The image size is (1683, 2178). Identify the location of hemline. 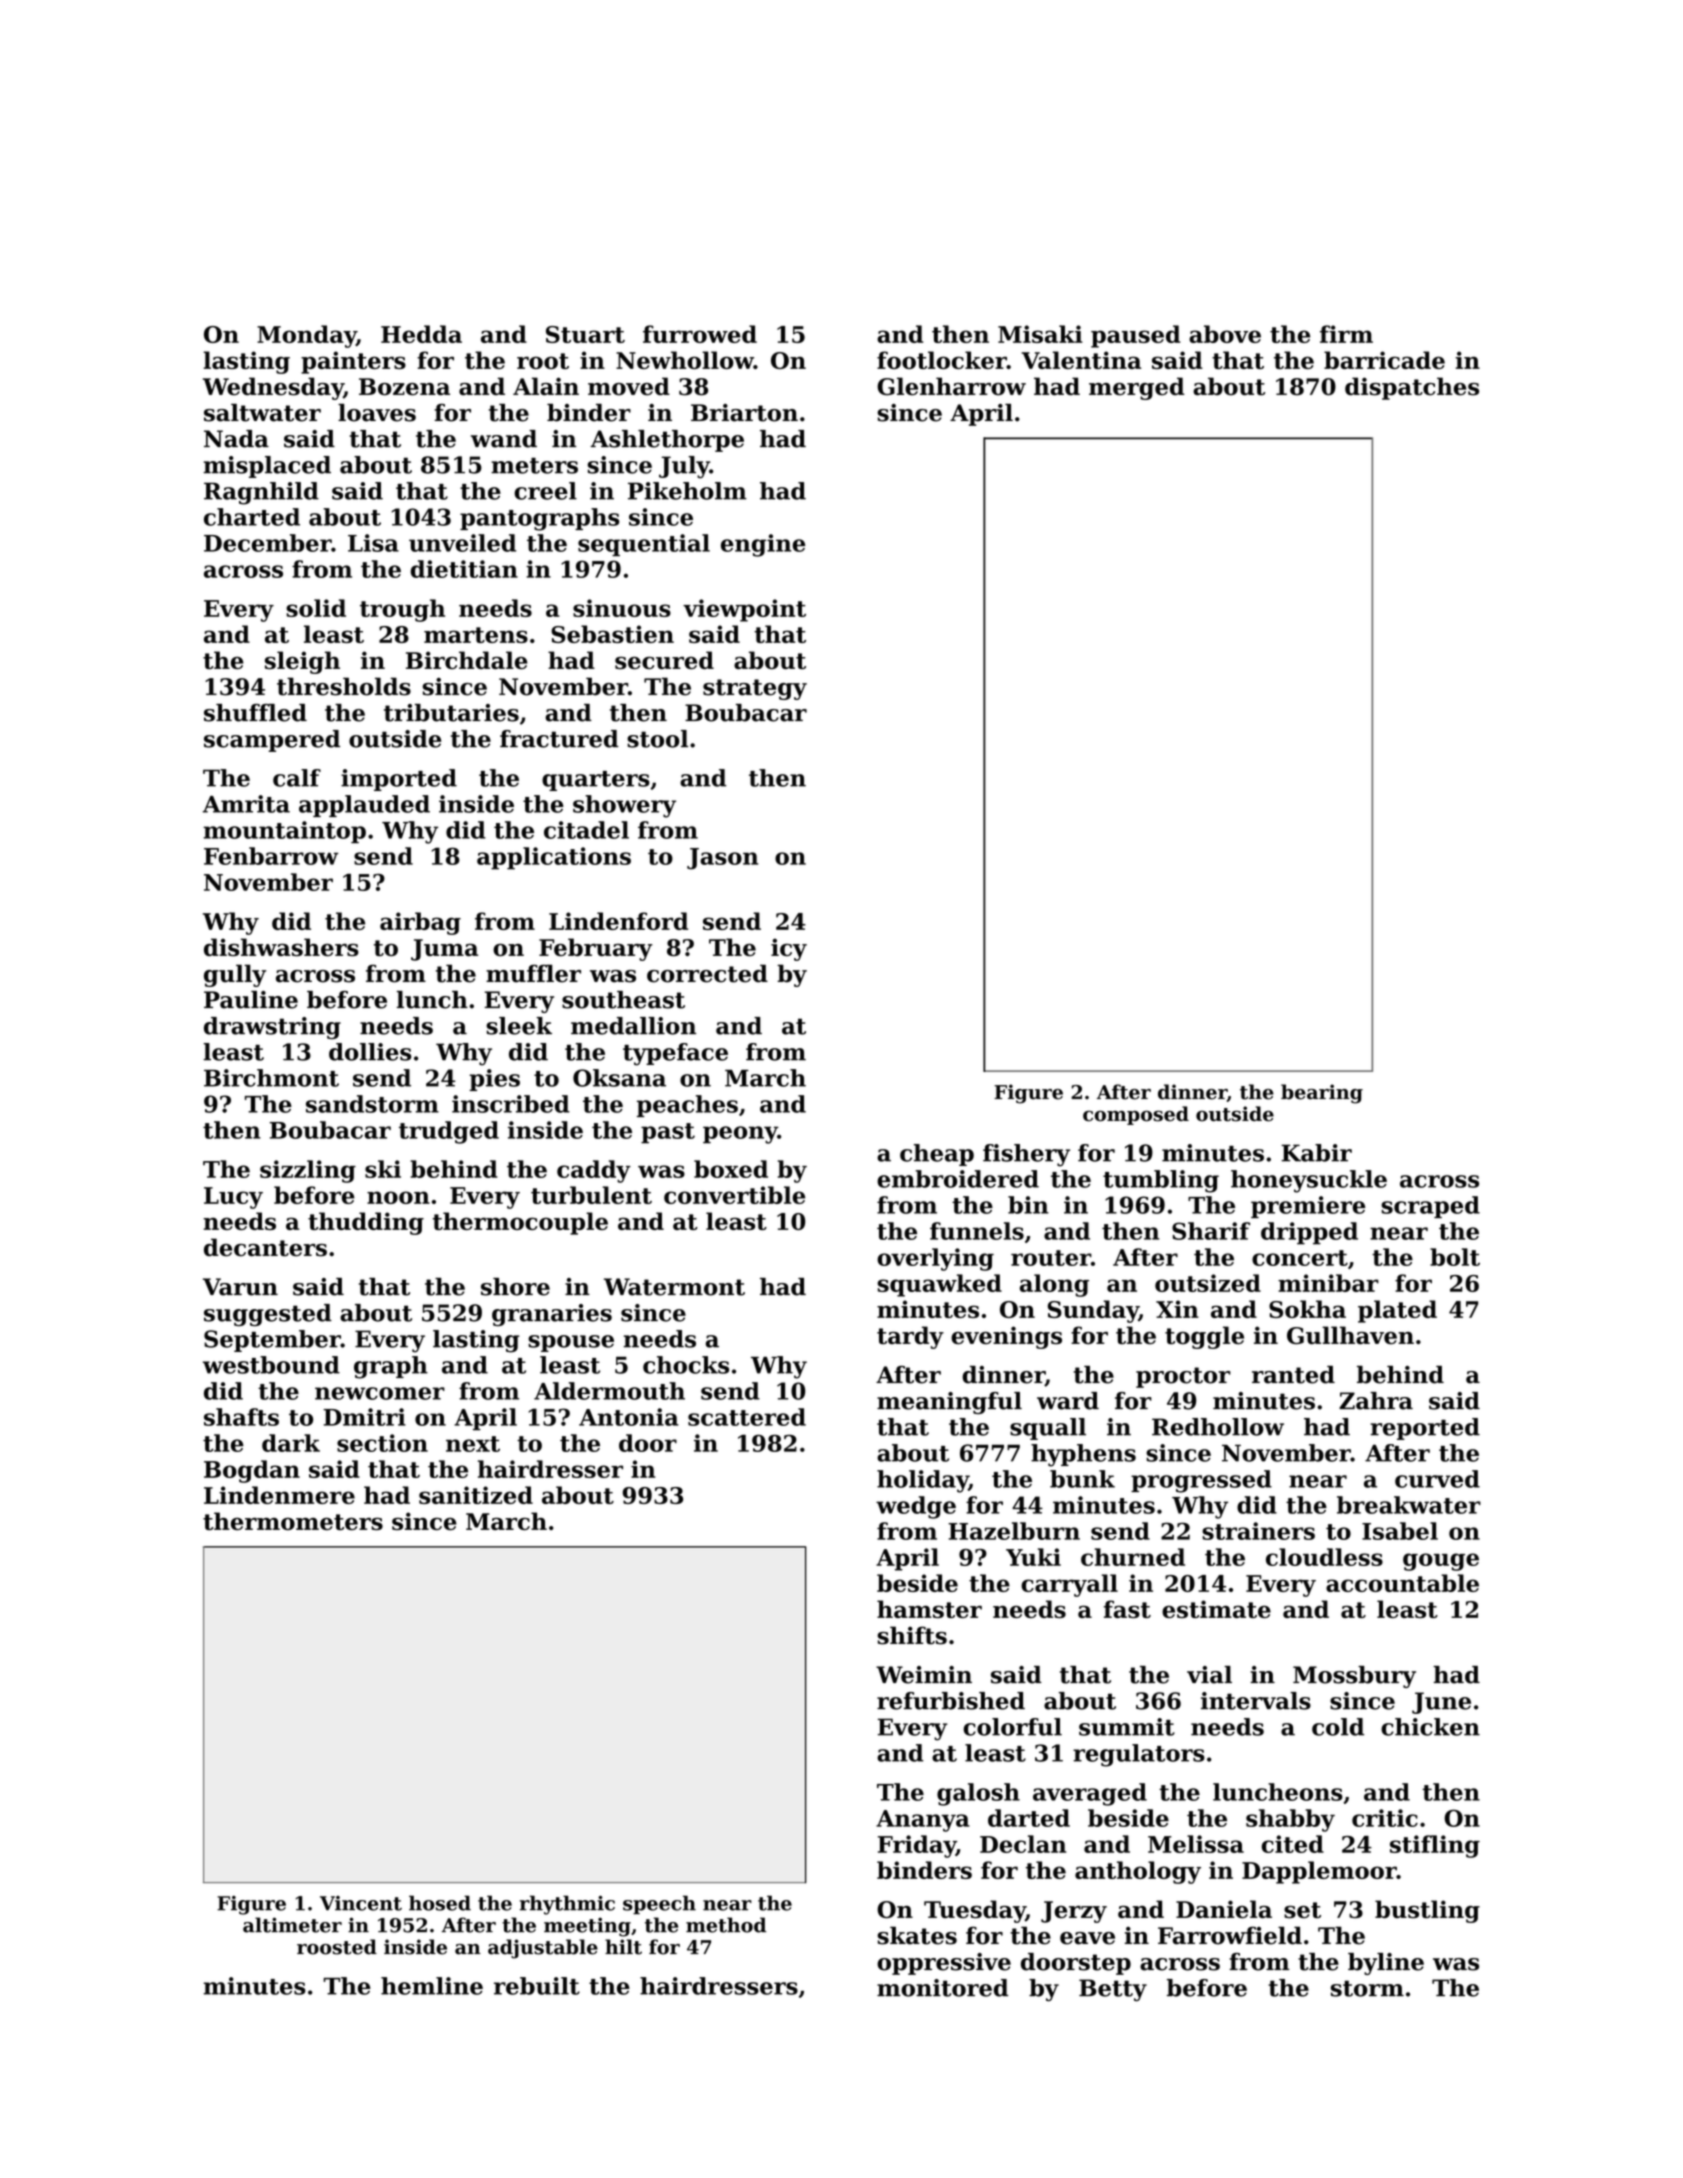
(432, 1986).
